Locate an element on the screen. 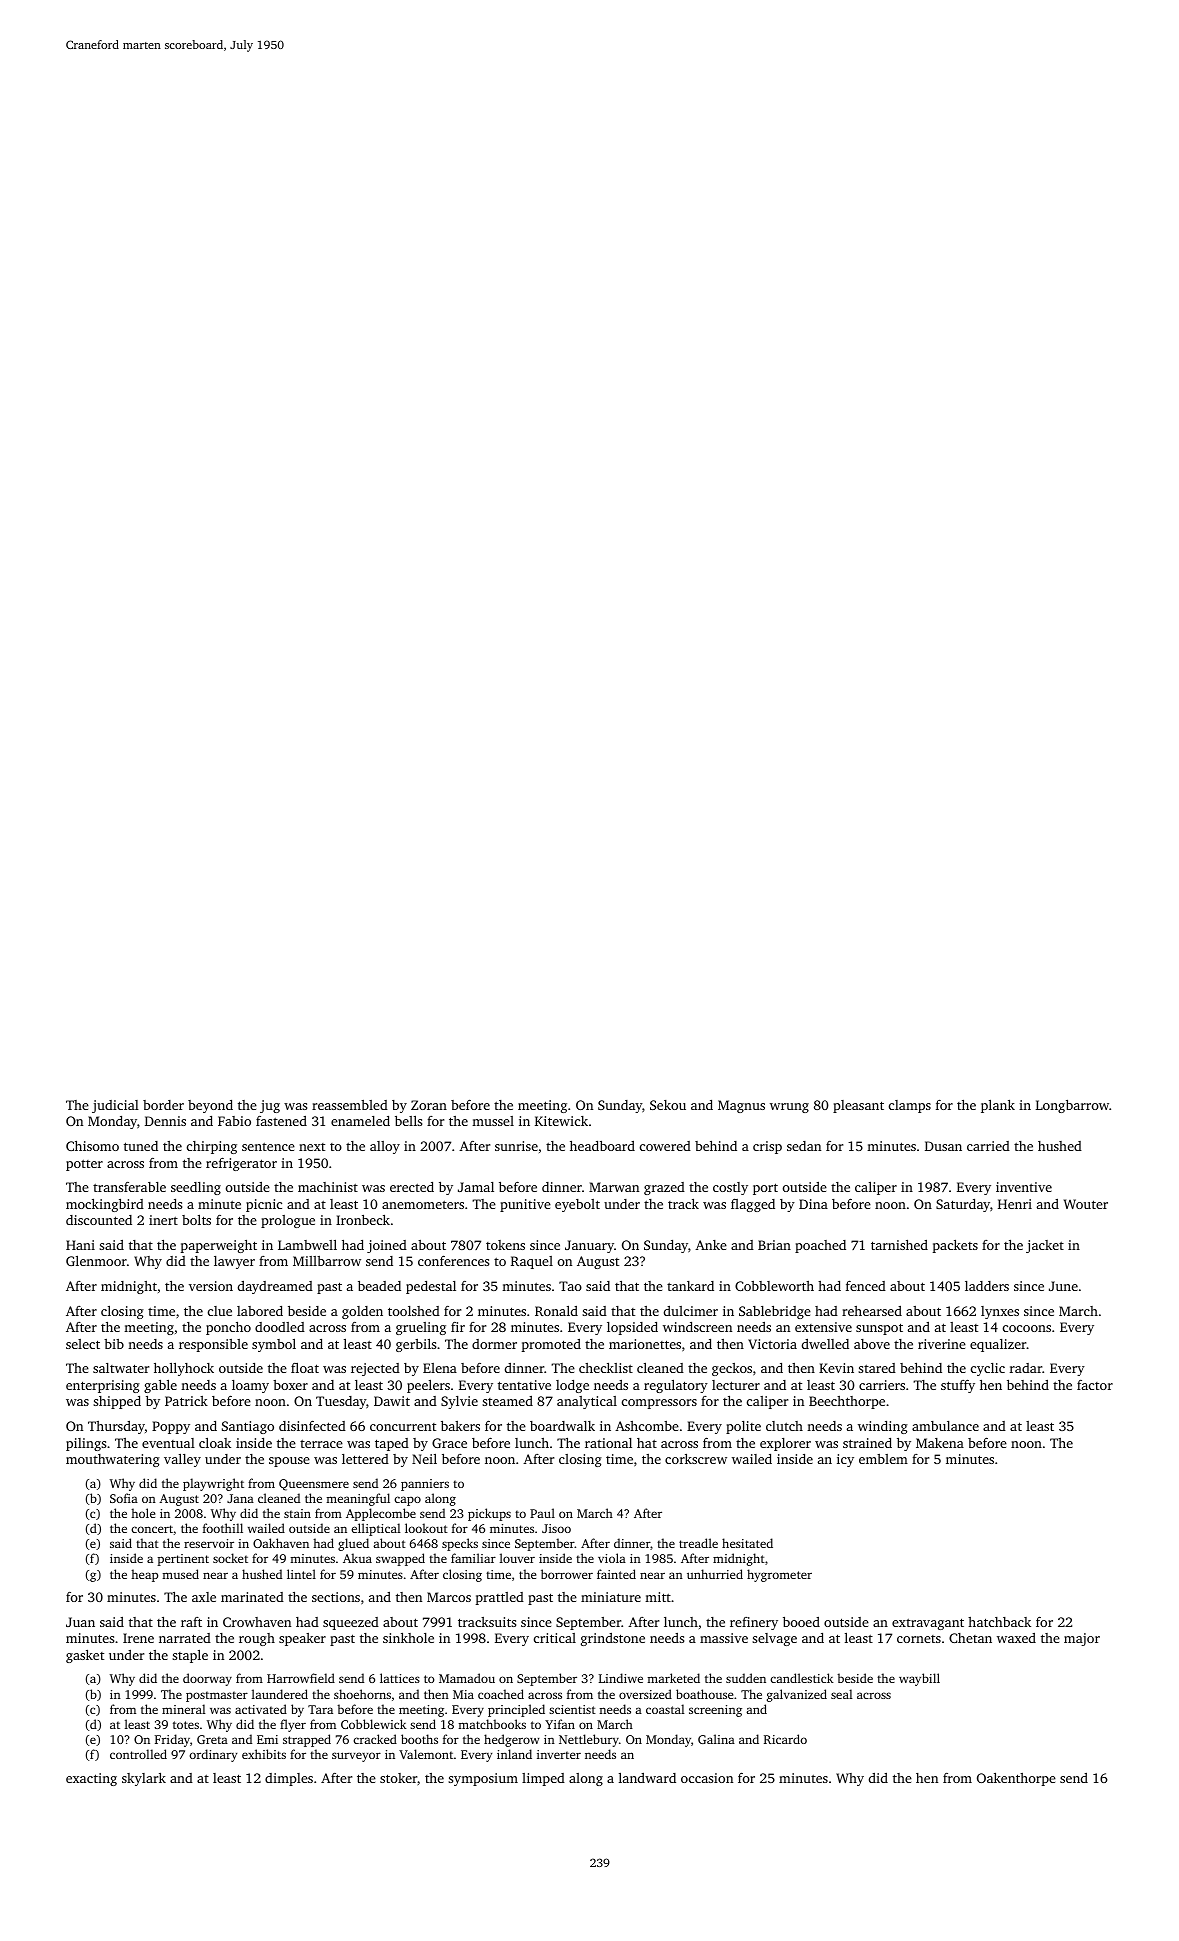 This screenshot has width=1179, height=1941. hesitated is located at coordinates (747, 1543).
